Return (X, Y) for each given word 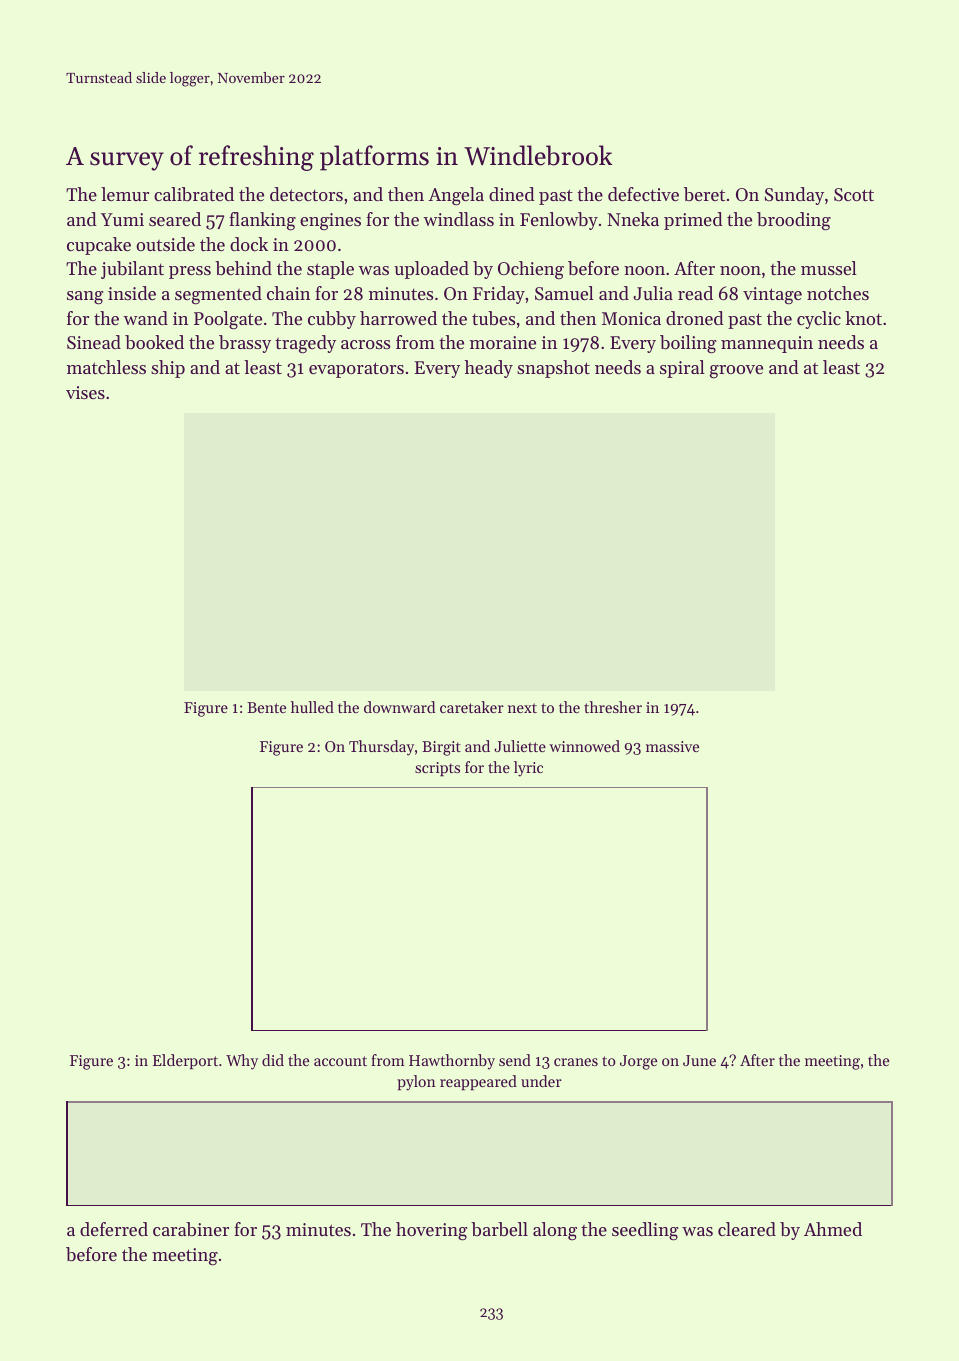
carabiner (191, 1229)
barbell (499, 1229)
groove (736, 372)
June (699, 1060)
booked (154, 342)
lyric (528, 769)
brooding (794, 221)
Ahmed (833, 1229)
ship (168, 369)
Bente (266, 707)
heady (489, 369)
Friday (499, 295)
